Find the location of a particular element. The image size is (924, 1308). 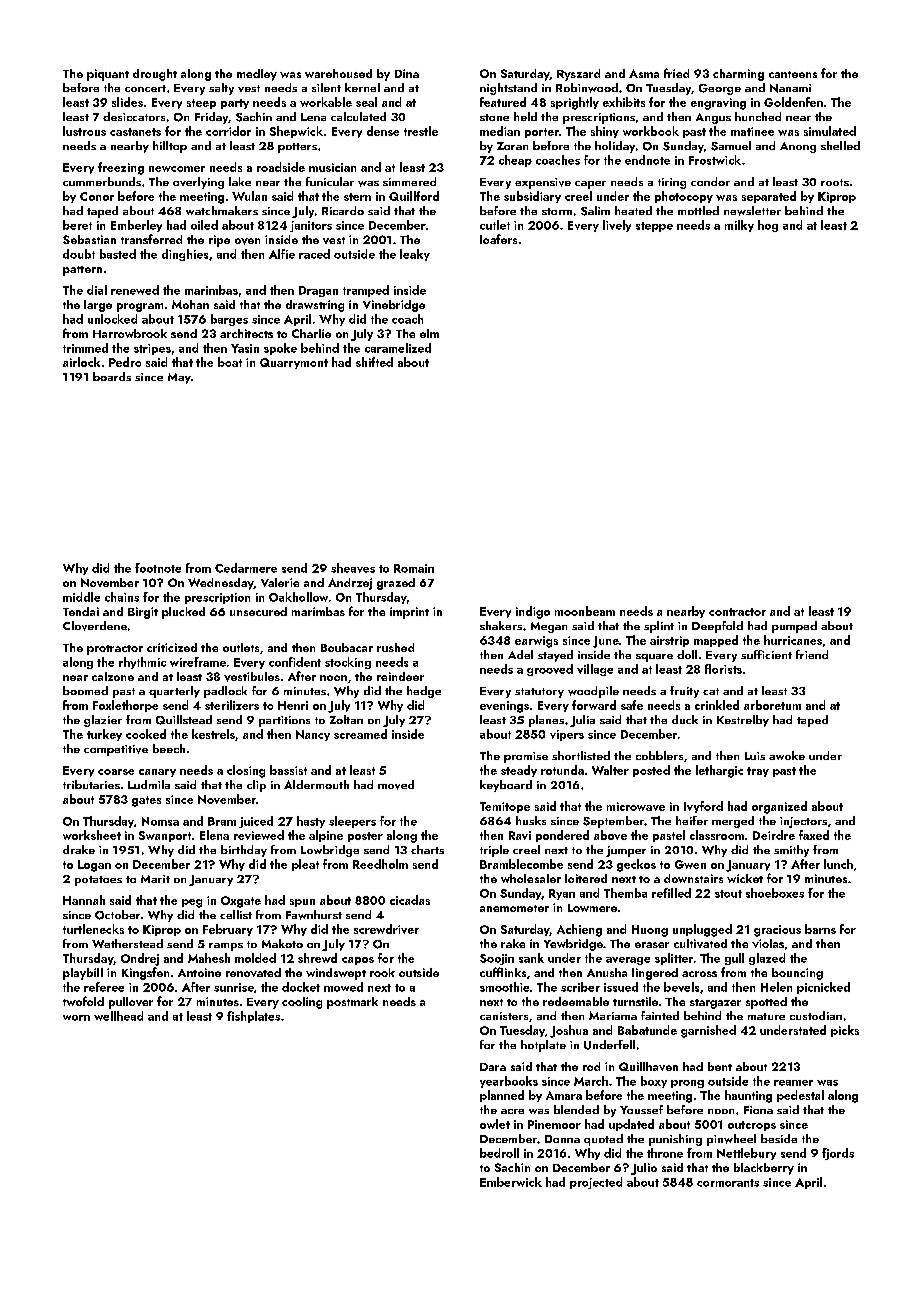

Gwen is located at coordinates (690, 864).
